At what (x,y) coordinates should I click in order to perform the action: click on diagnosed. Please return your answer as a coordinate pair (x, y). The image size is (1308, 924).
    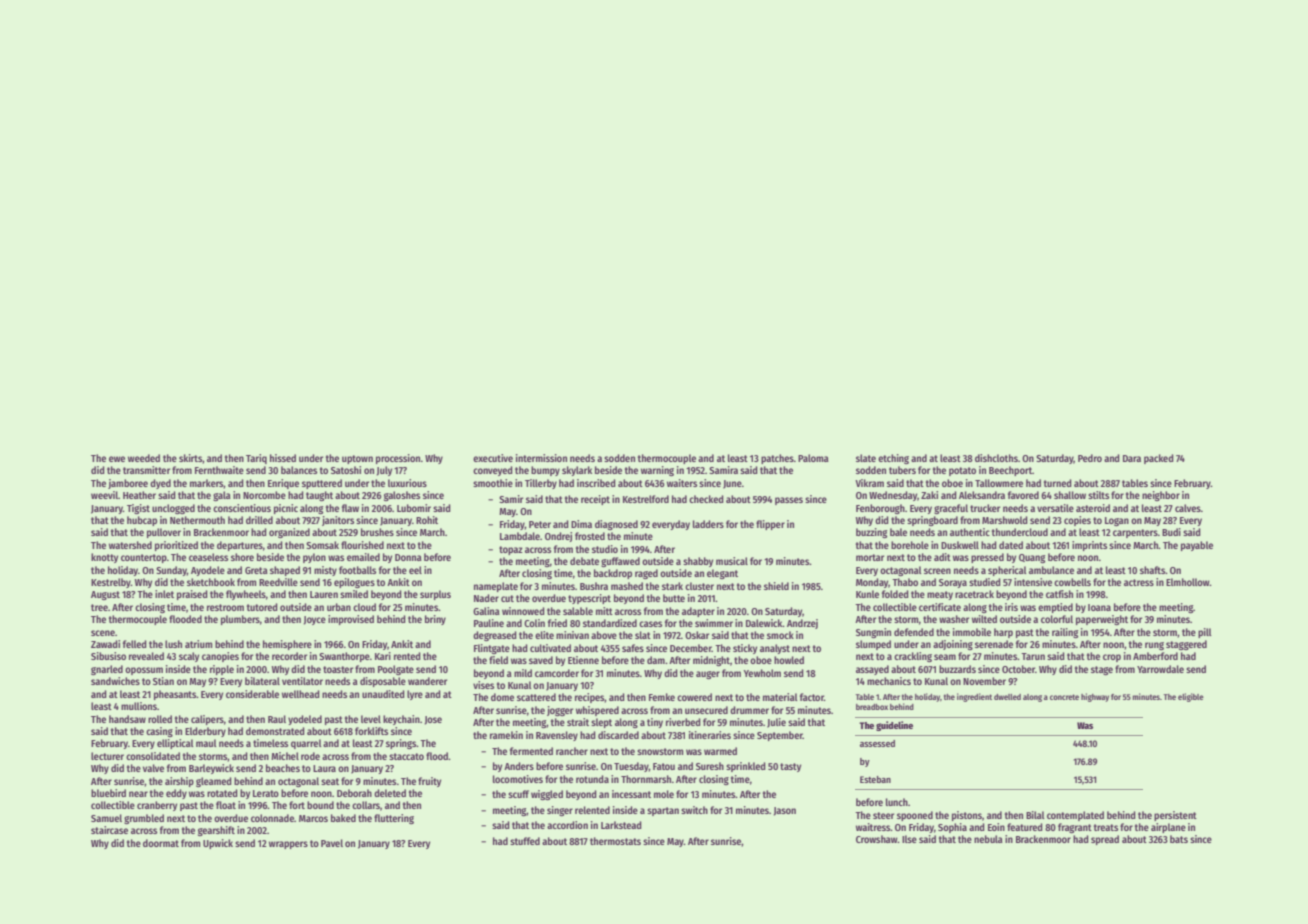
    Looking at the image, I should click on (616, 525).
